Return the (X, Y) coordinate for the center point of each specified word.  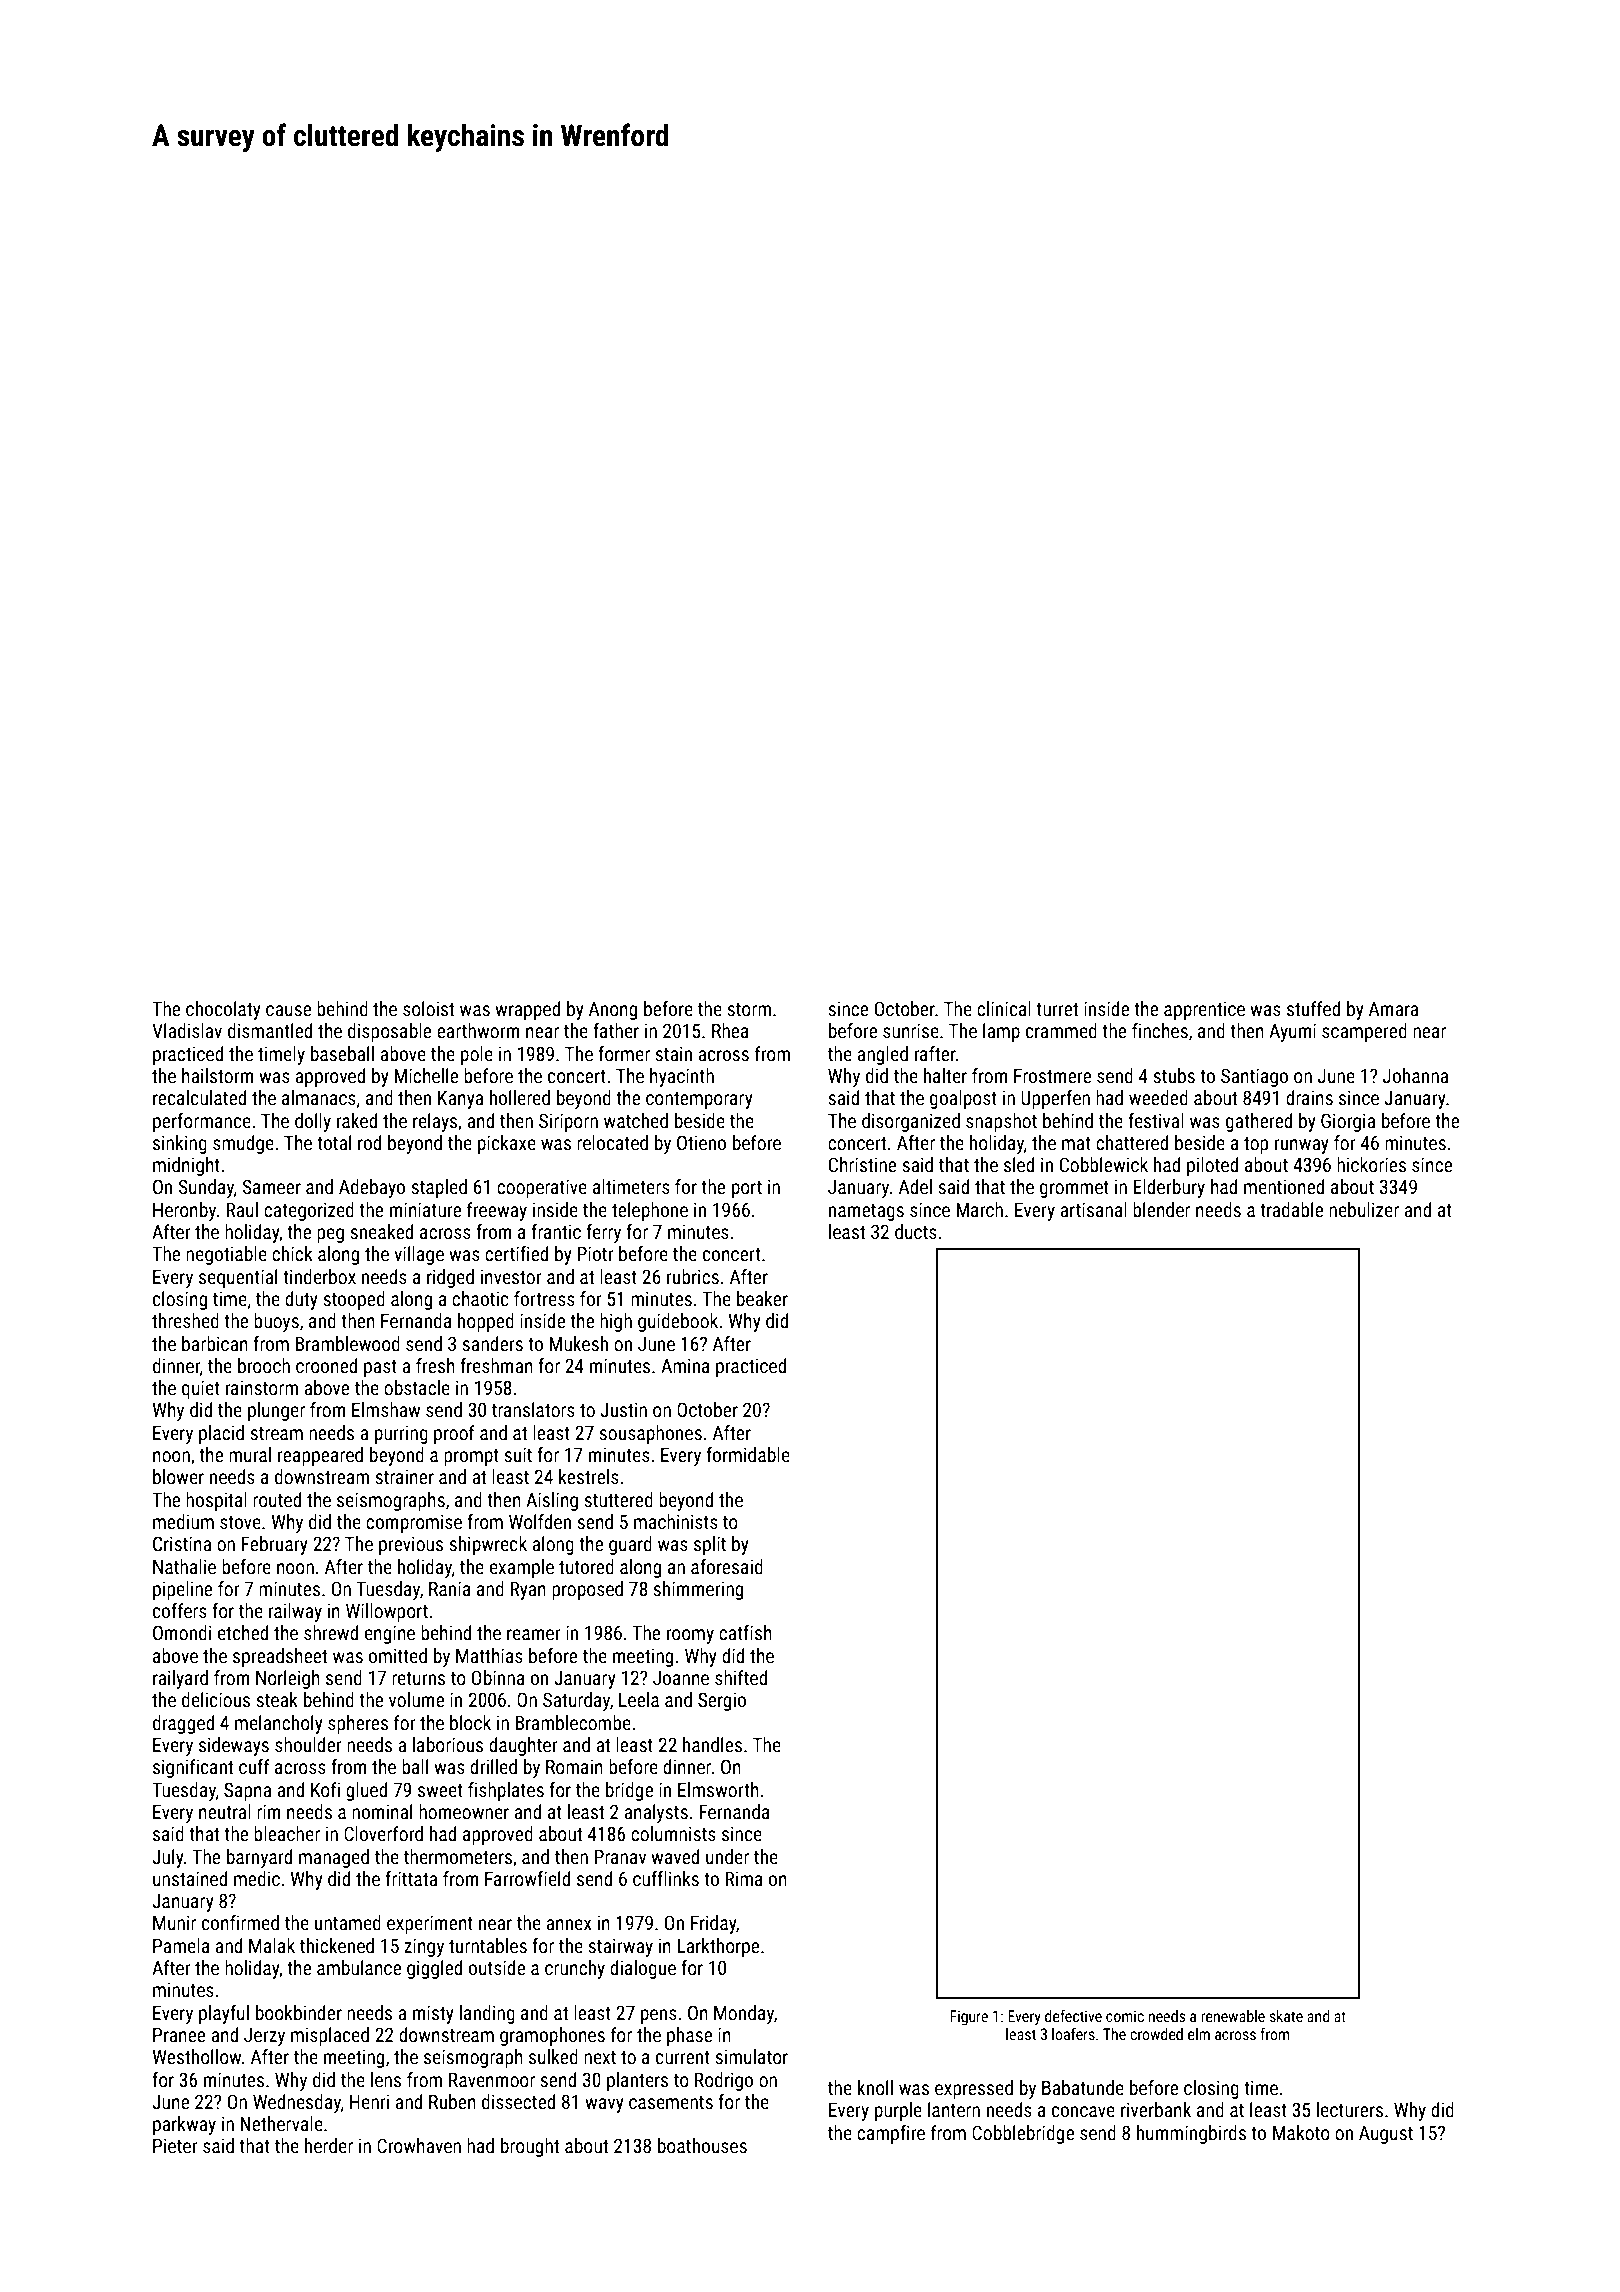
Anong (613, 1011)
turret (1057, 1009)
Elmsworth (718, 1789)
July (168, 1858)
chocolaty (223, 1010)
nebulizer (1364, 1209)
